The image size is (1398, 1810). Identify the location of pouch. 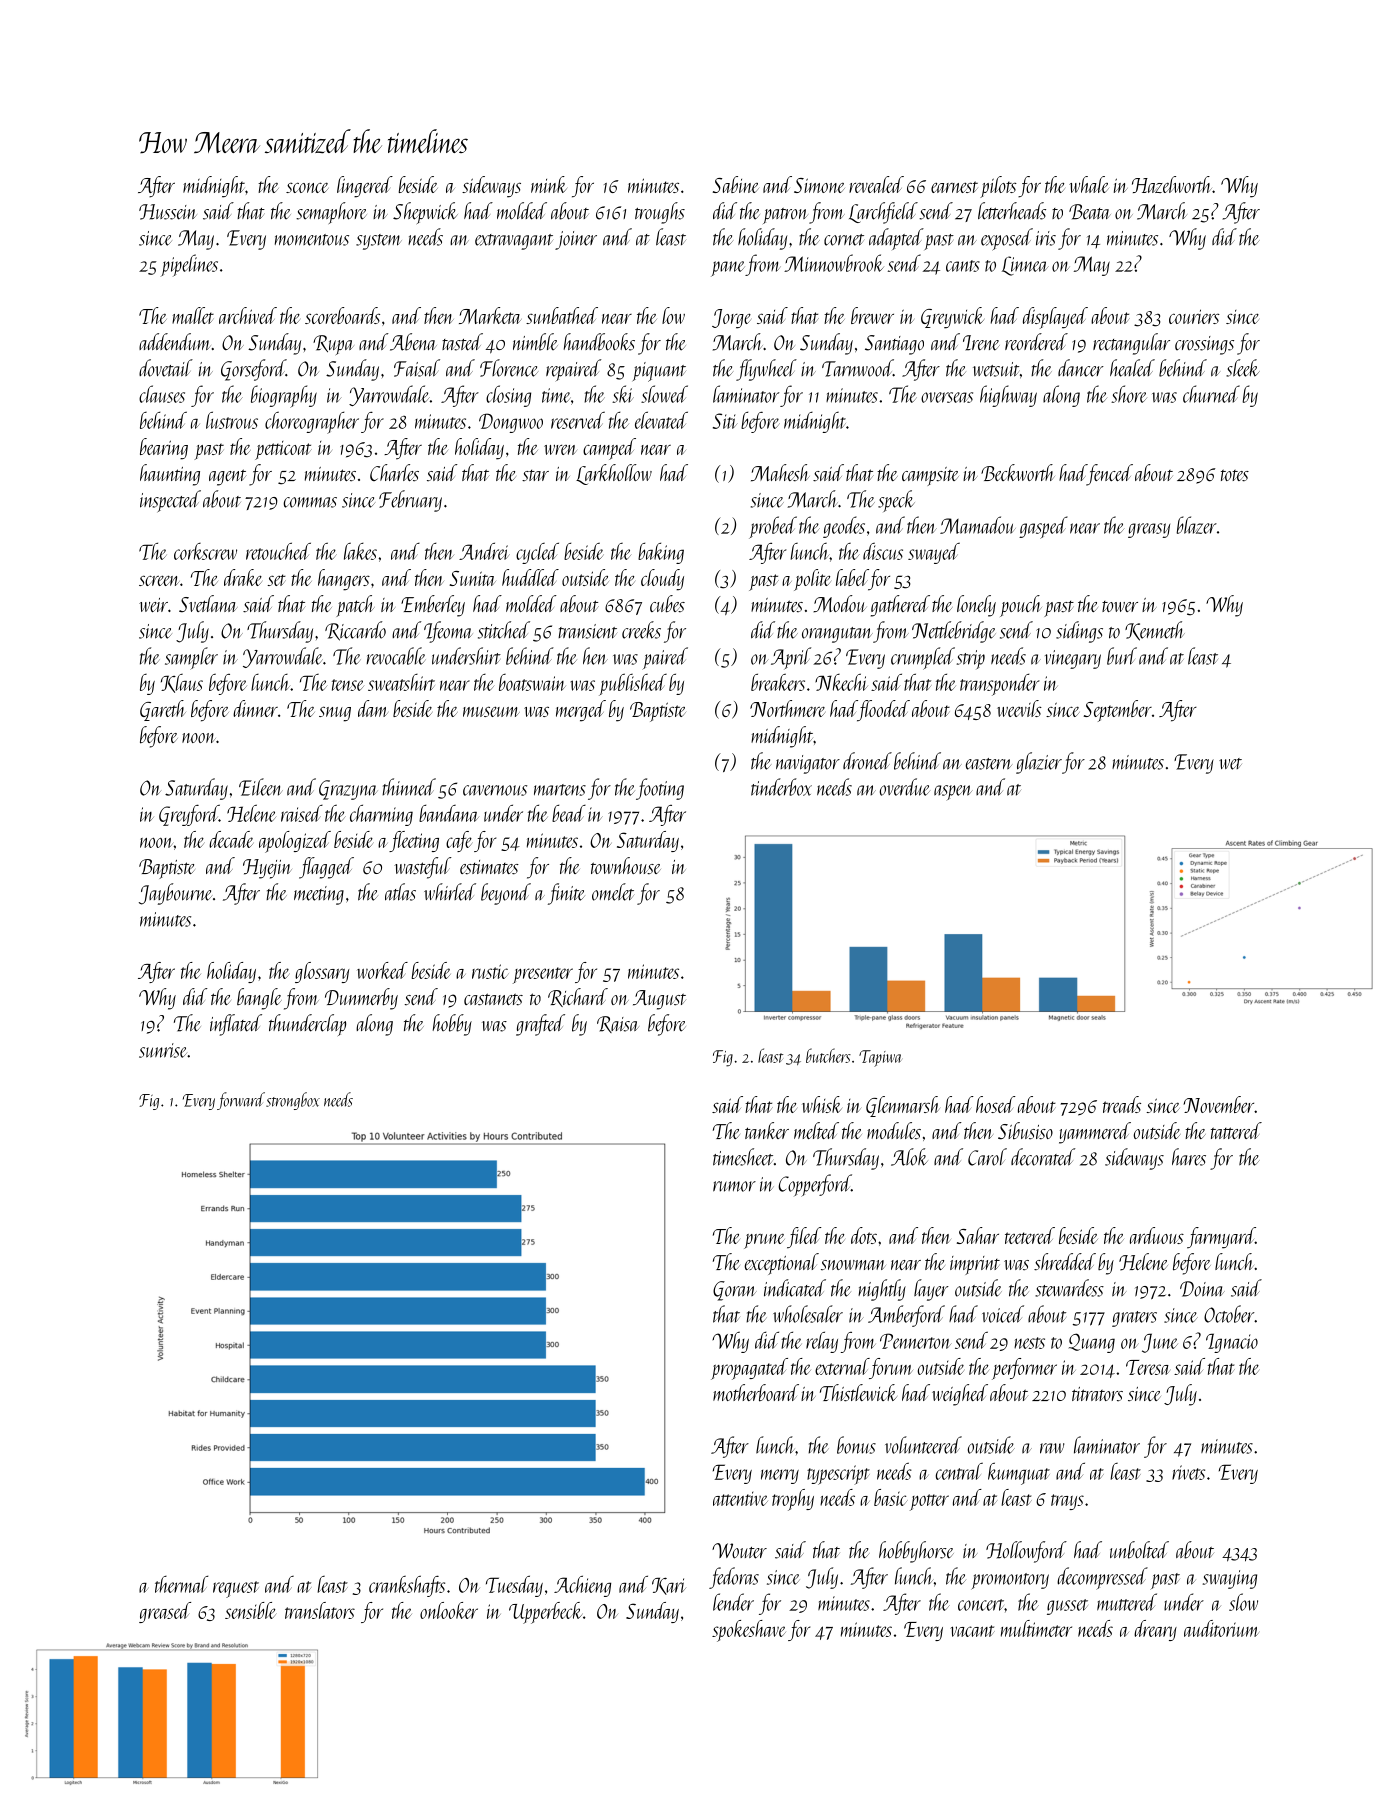
(1021, 606).
